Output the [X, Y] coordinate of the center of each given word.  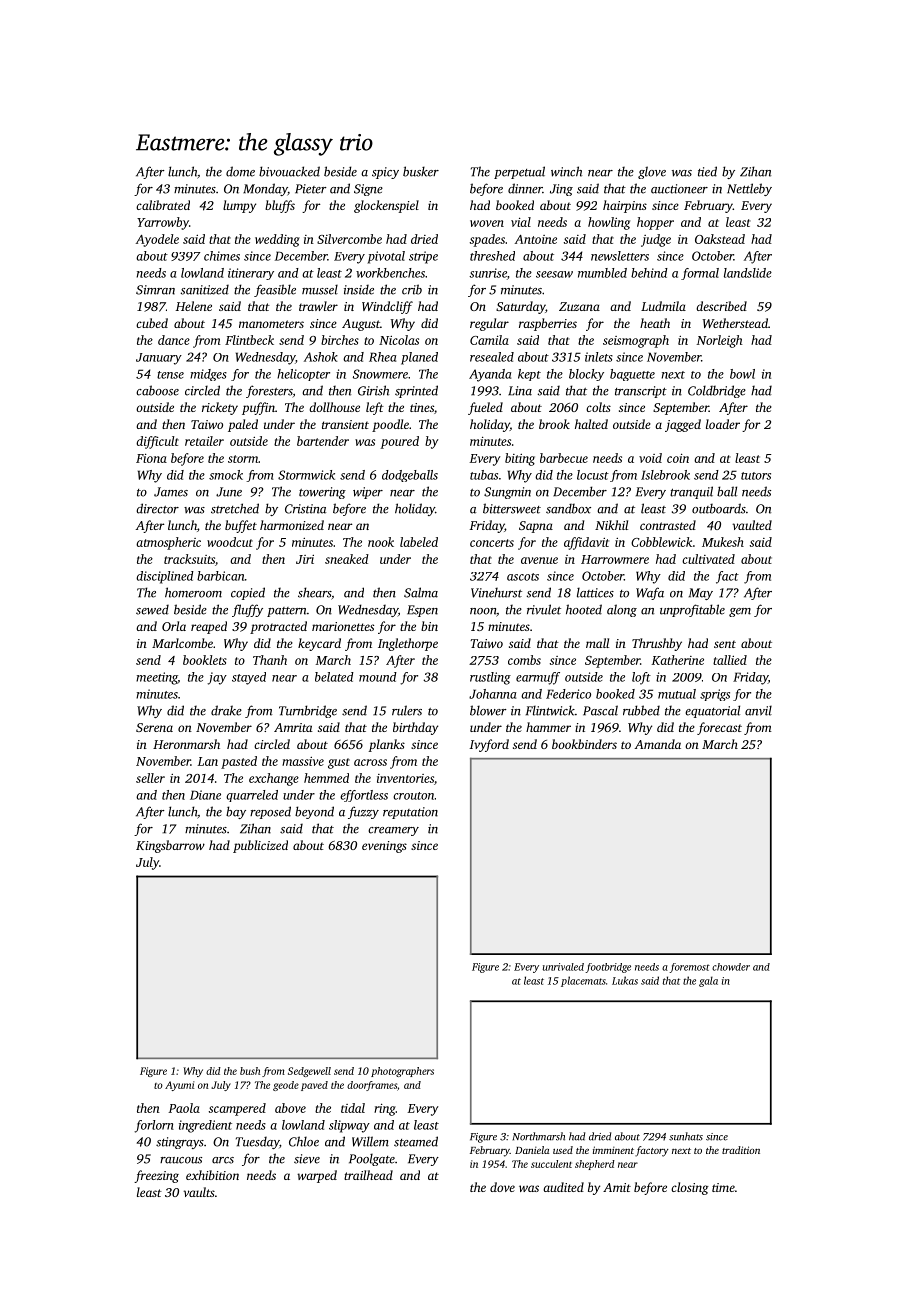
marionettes [343, 626]
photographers [402, 1072]
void [650, 458]
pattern [286, 612]
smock [226, 475]
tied [707, 171]
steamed [416, 1141]
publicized [260, 846]
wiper [368, 493]
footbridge [608, 968]
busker [421, 171]
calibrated [163, 205]
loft [641, 678]
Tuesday [257, 1142]
